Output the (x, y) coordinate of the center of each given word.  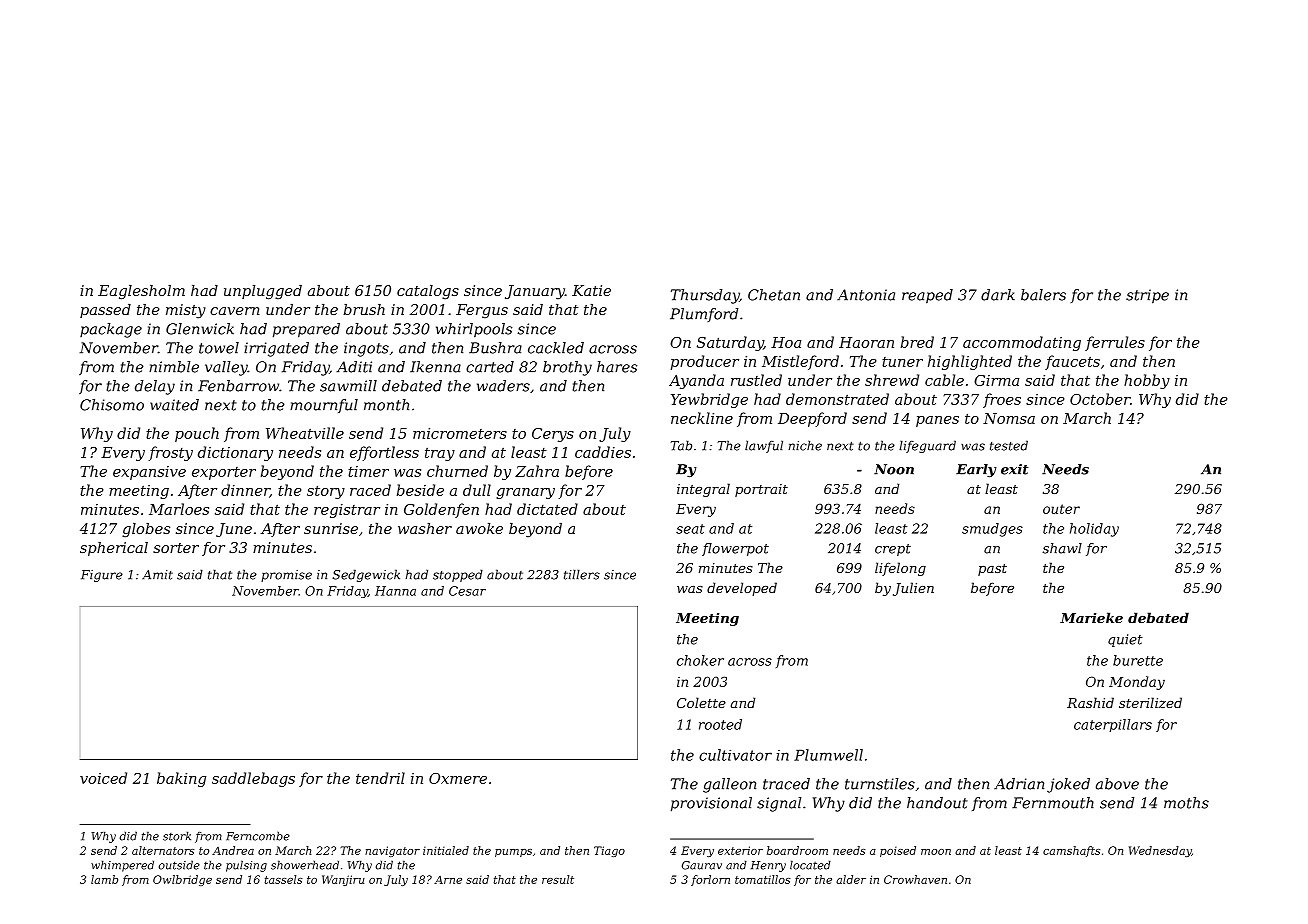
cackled (556, 348)
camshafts (1071, 851)
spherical (114, 549)
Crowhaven (915, 879)
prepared (306, 330)
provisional (711, 804)
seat (690, 529)
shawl (1062, 548)
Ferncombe (258, 836)
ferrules (1115, 343)
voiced (103, 778)
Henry (768, 866)
